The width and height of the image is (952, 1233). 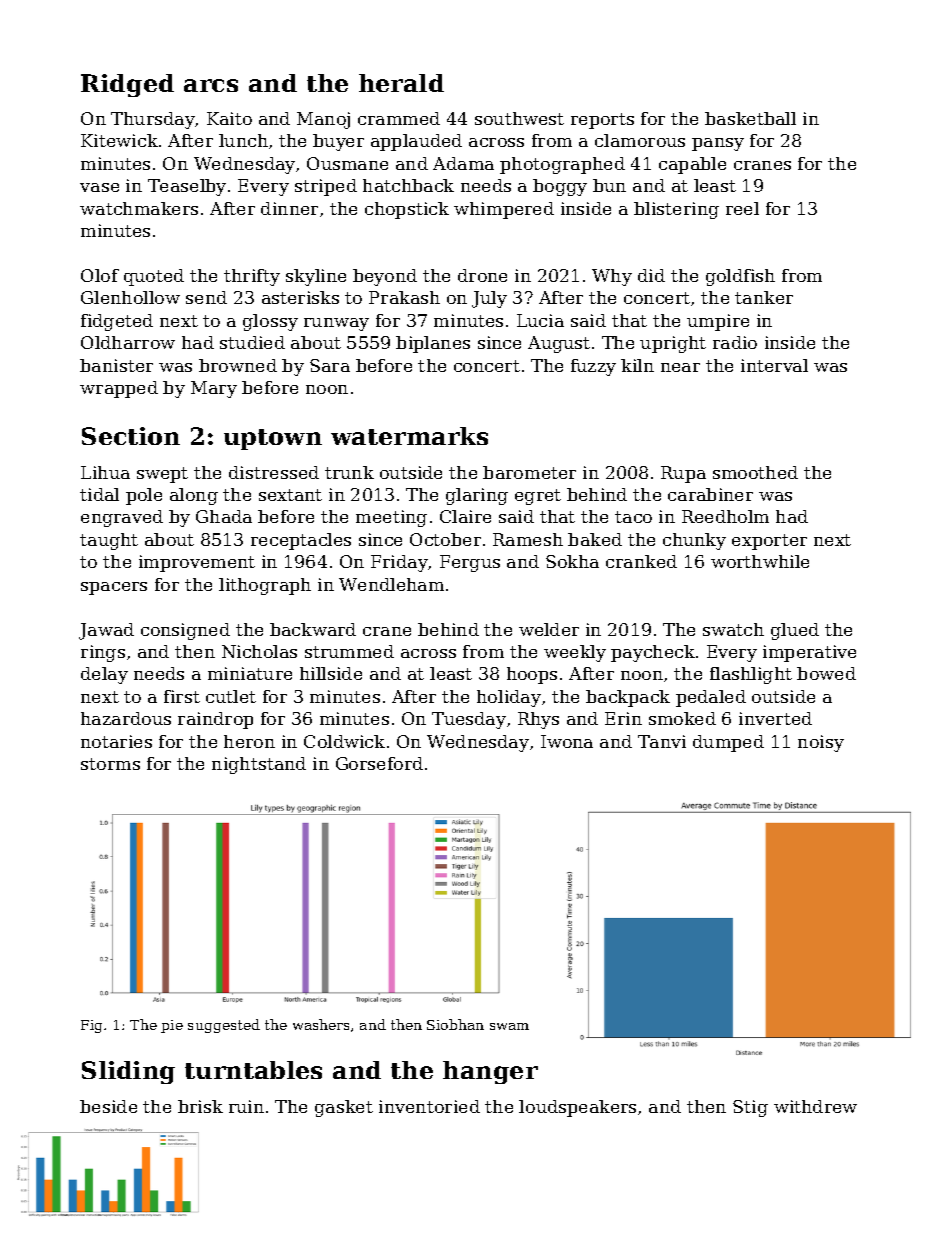 I want to click on biplanes, so click(x=433, y=344).
